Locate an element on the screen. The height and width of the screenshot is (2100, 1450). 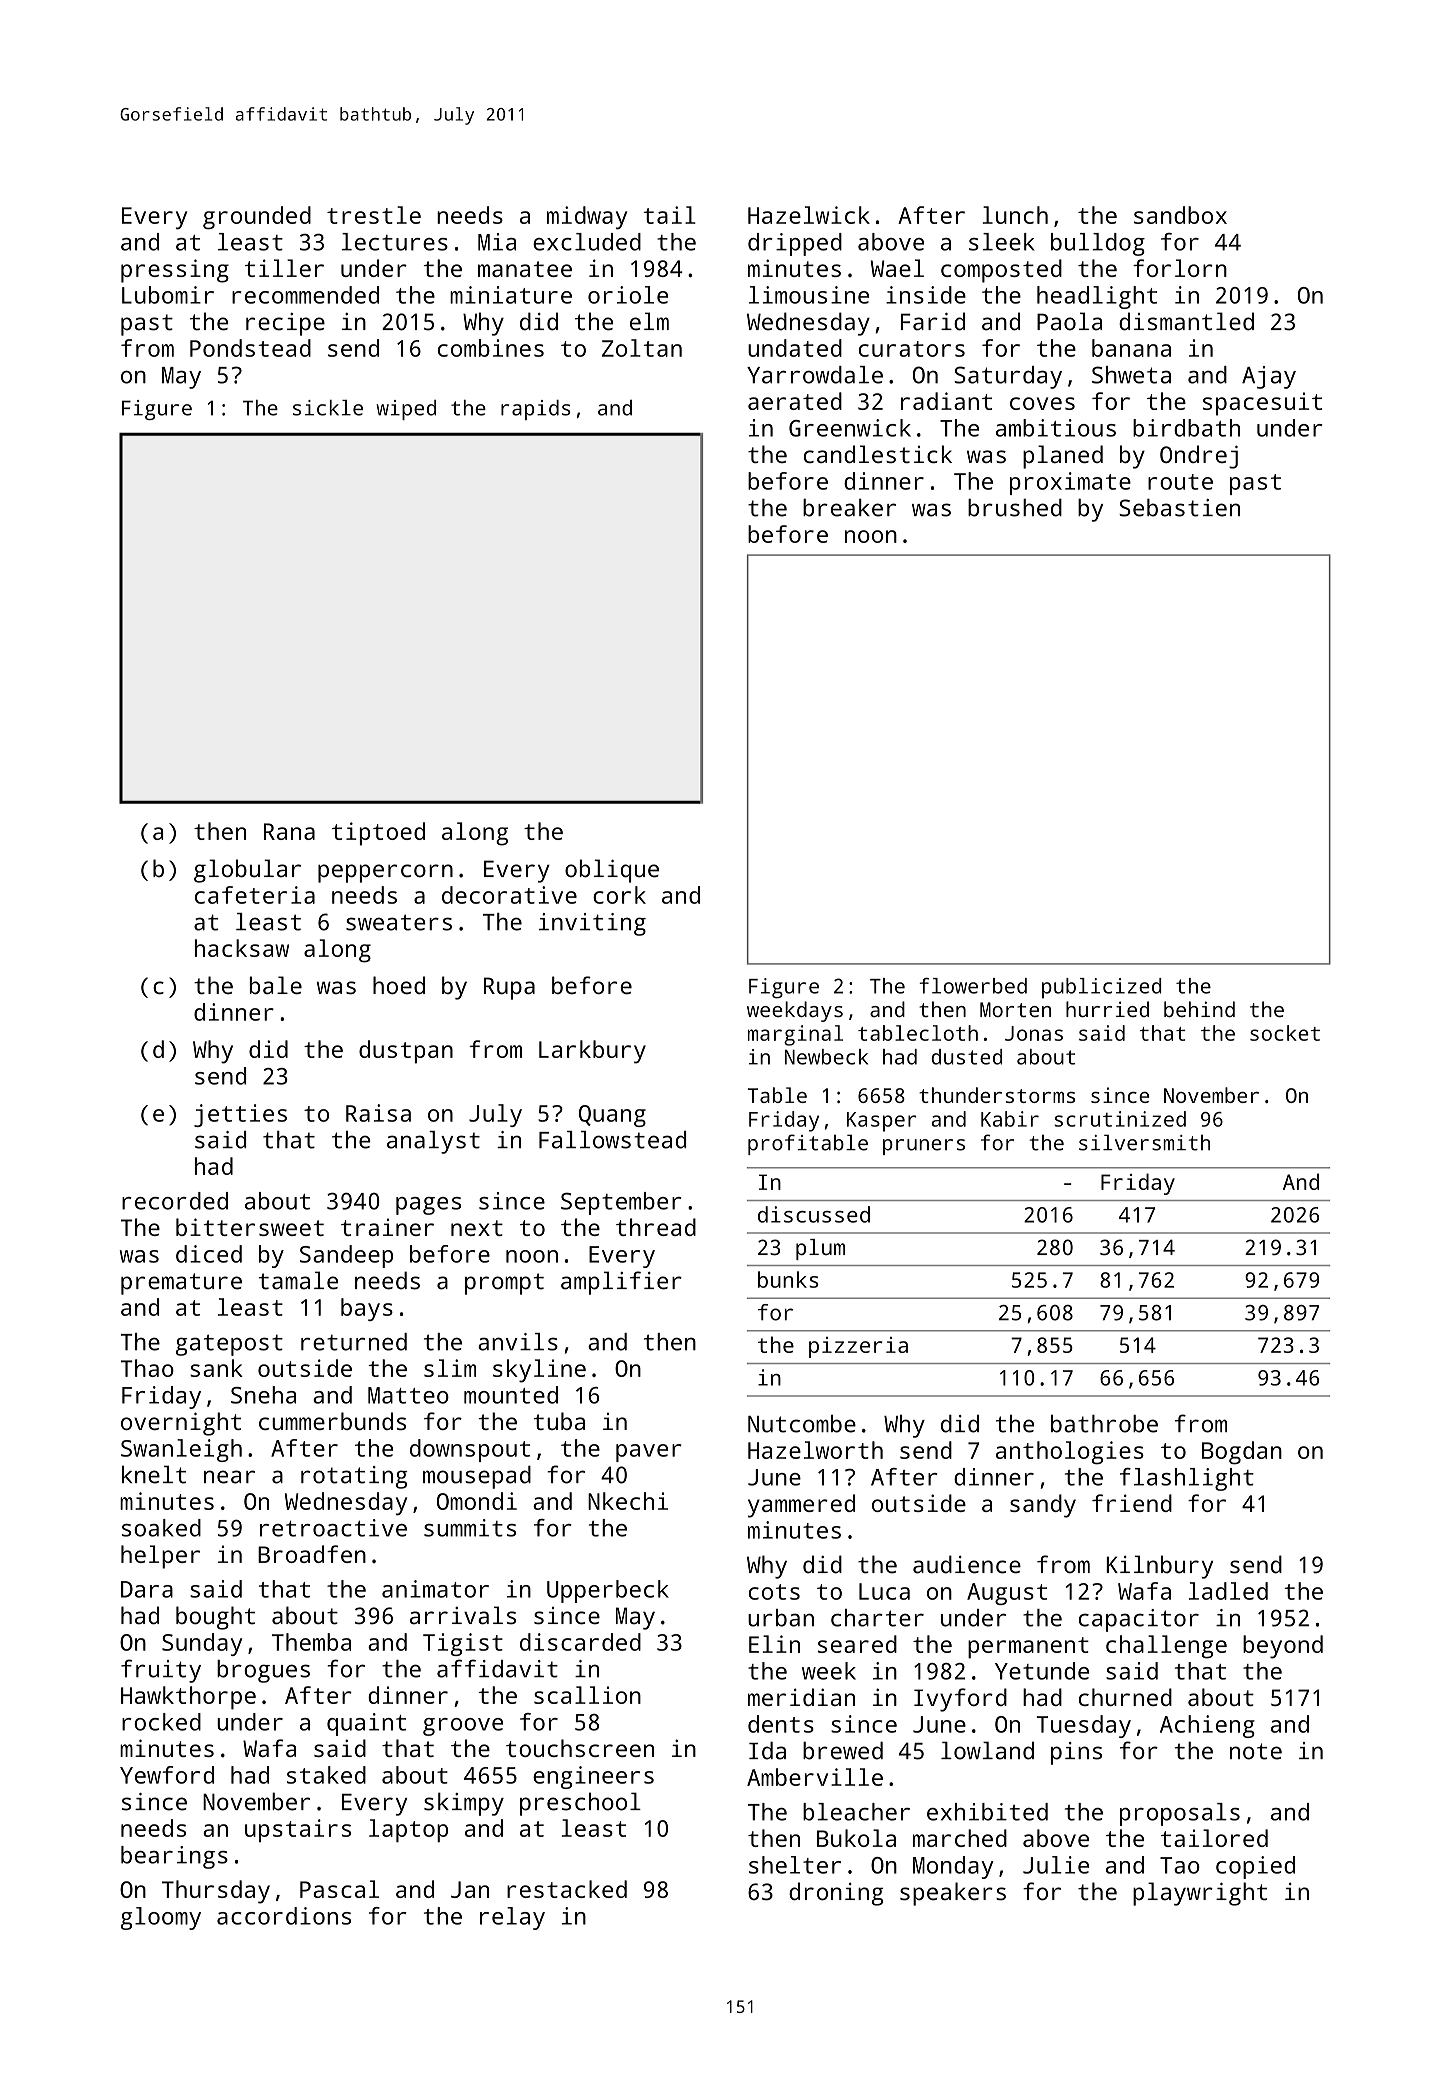
recommended is located at coordinates (305, 295).
